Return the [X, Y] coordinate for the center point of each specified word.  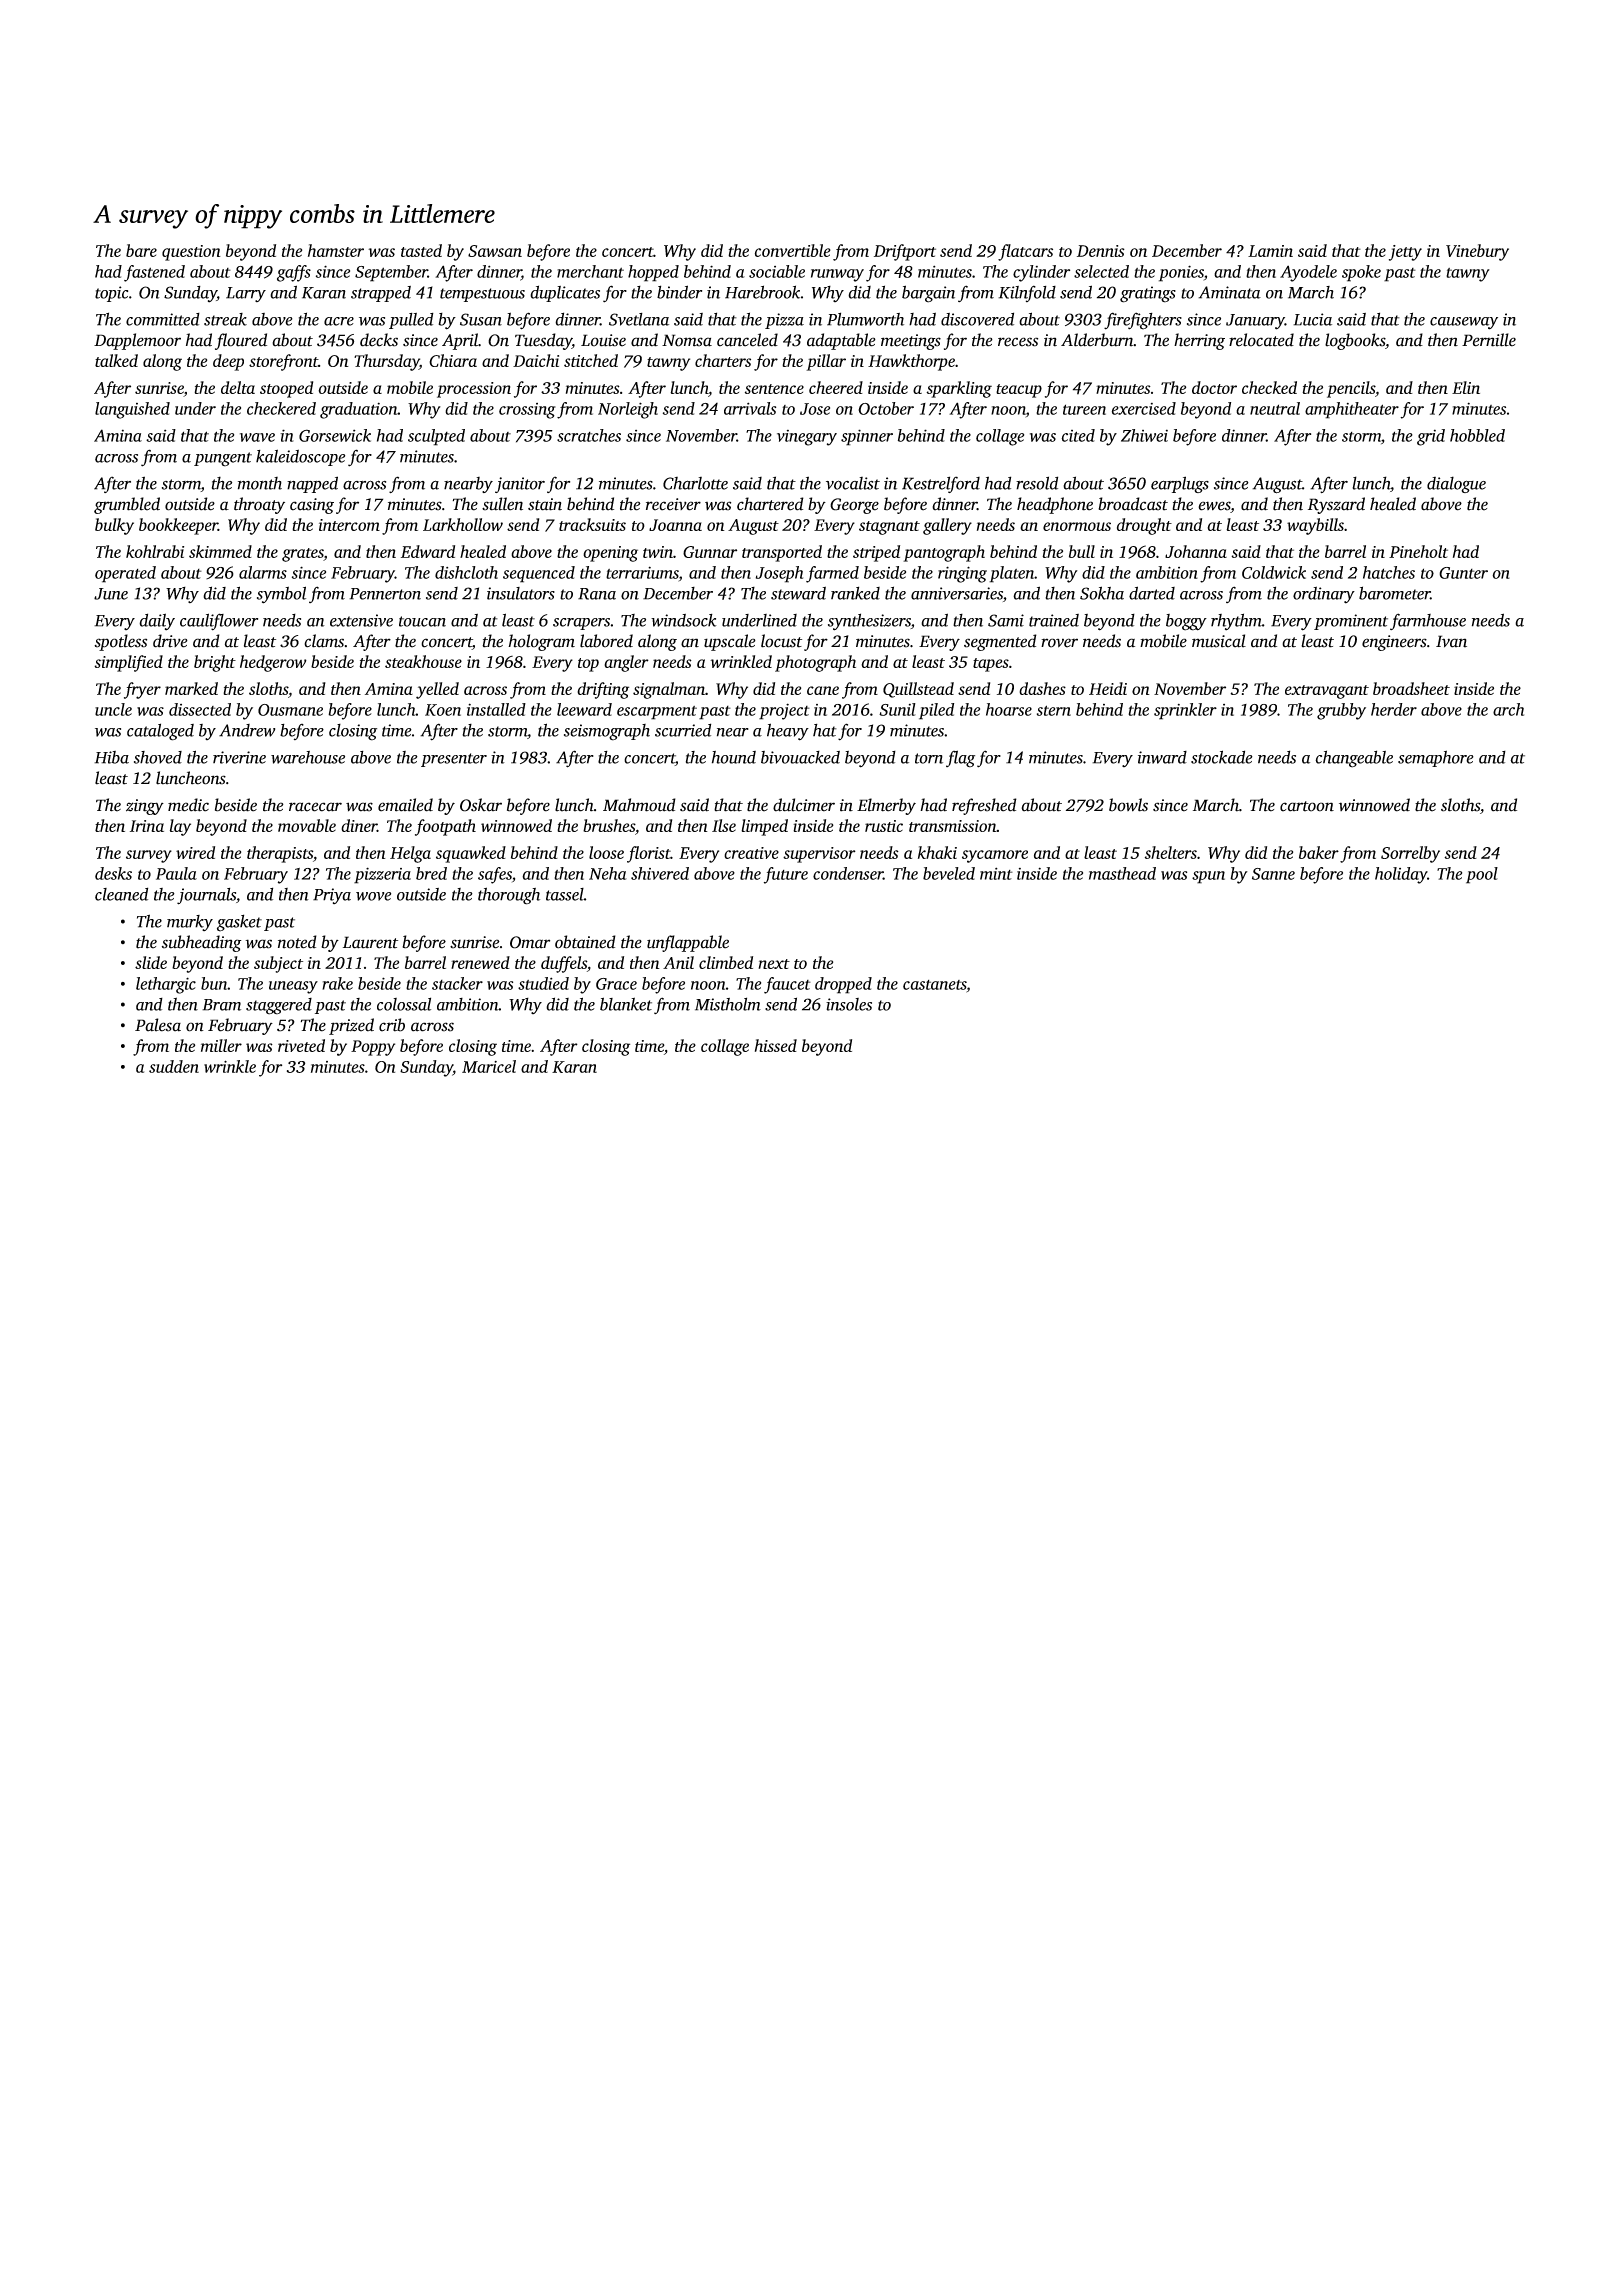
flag [960, 759]
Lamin [1270, 251]
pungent [223, 459]
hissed [776, 1045]
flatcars [1025, 252]
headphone [1055, 505]
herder [1394, 709]
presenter [454, 760]
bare [141, 250]
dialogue [1456, 484]
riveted [301, 1045]
